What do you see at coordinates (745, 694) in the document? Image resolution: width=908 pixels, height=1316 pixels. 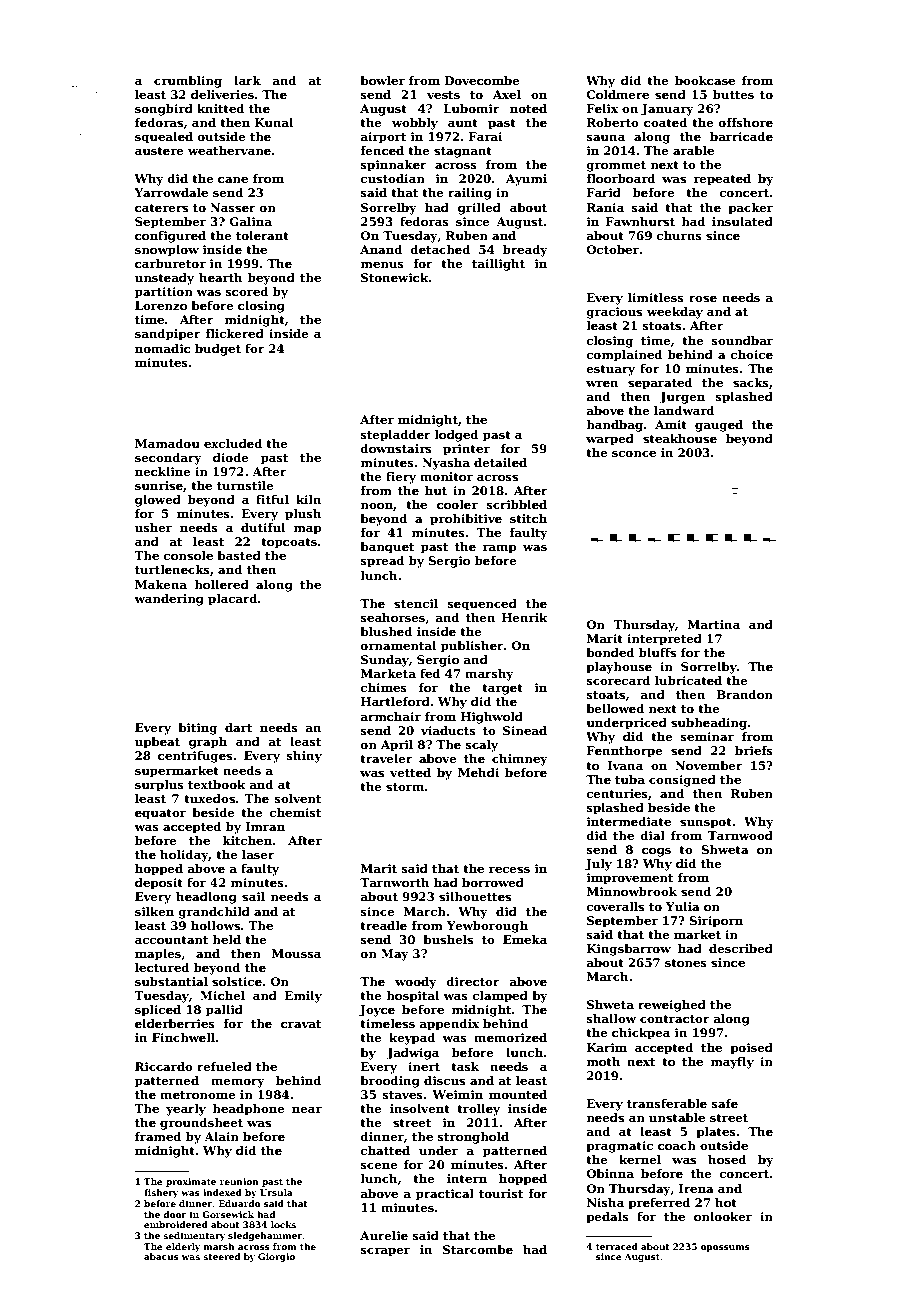 I see `Brandon` at bounding box center [745, 694].
